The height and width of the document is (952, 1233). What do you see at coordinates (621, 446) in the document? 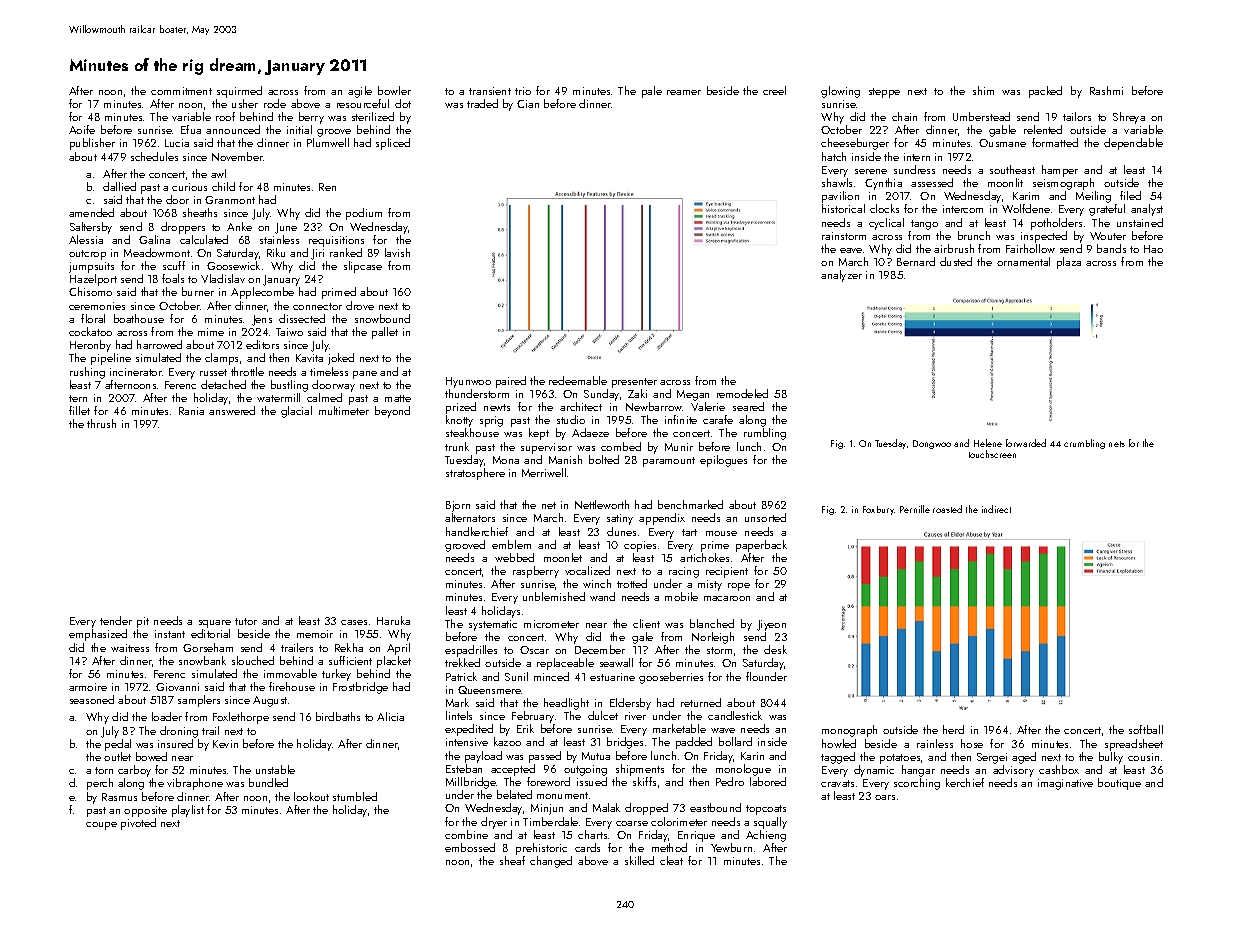
I see `combed` at bounding box center [621, 446].
